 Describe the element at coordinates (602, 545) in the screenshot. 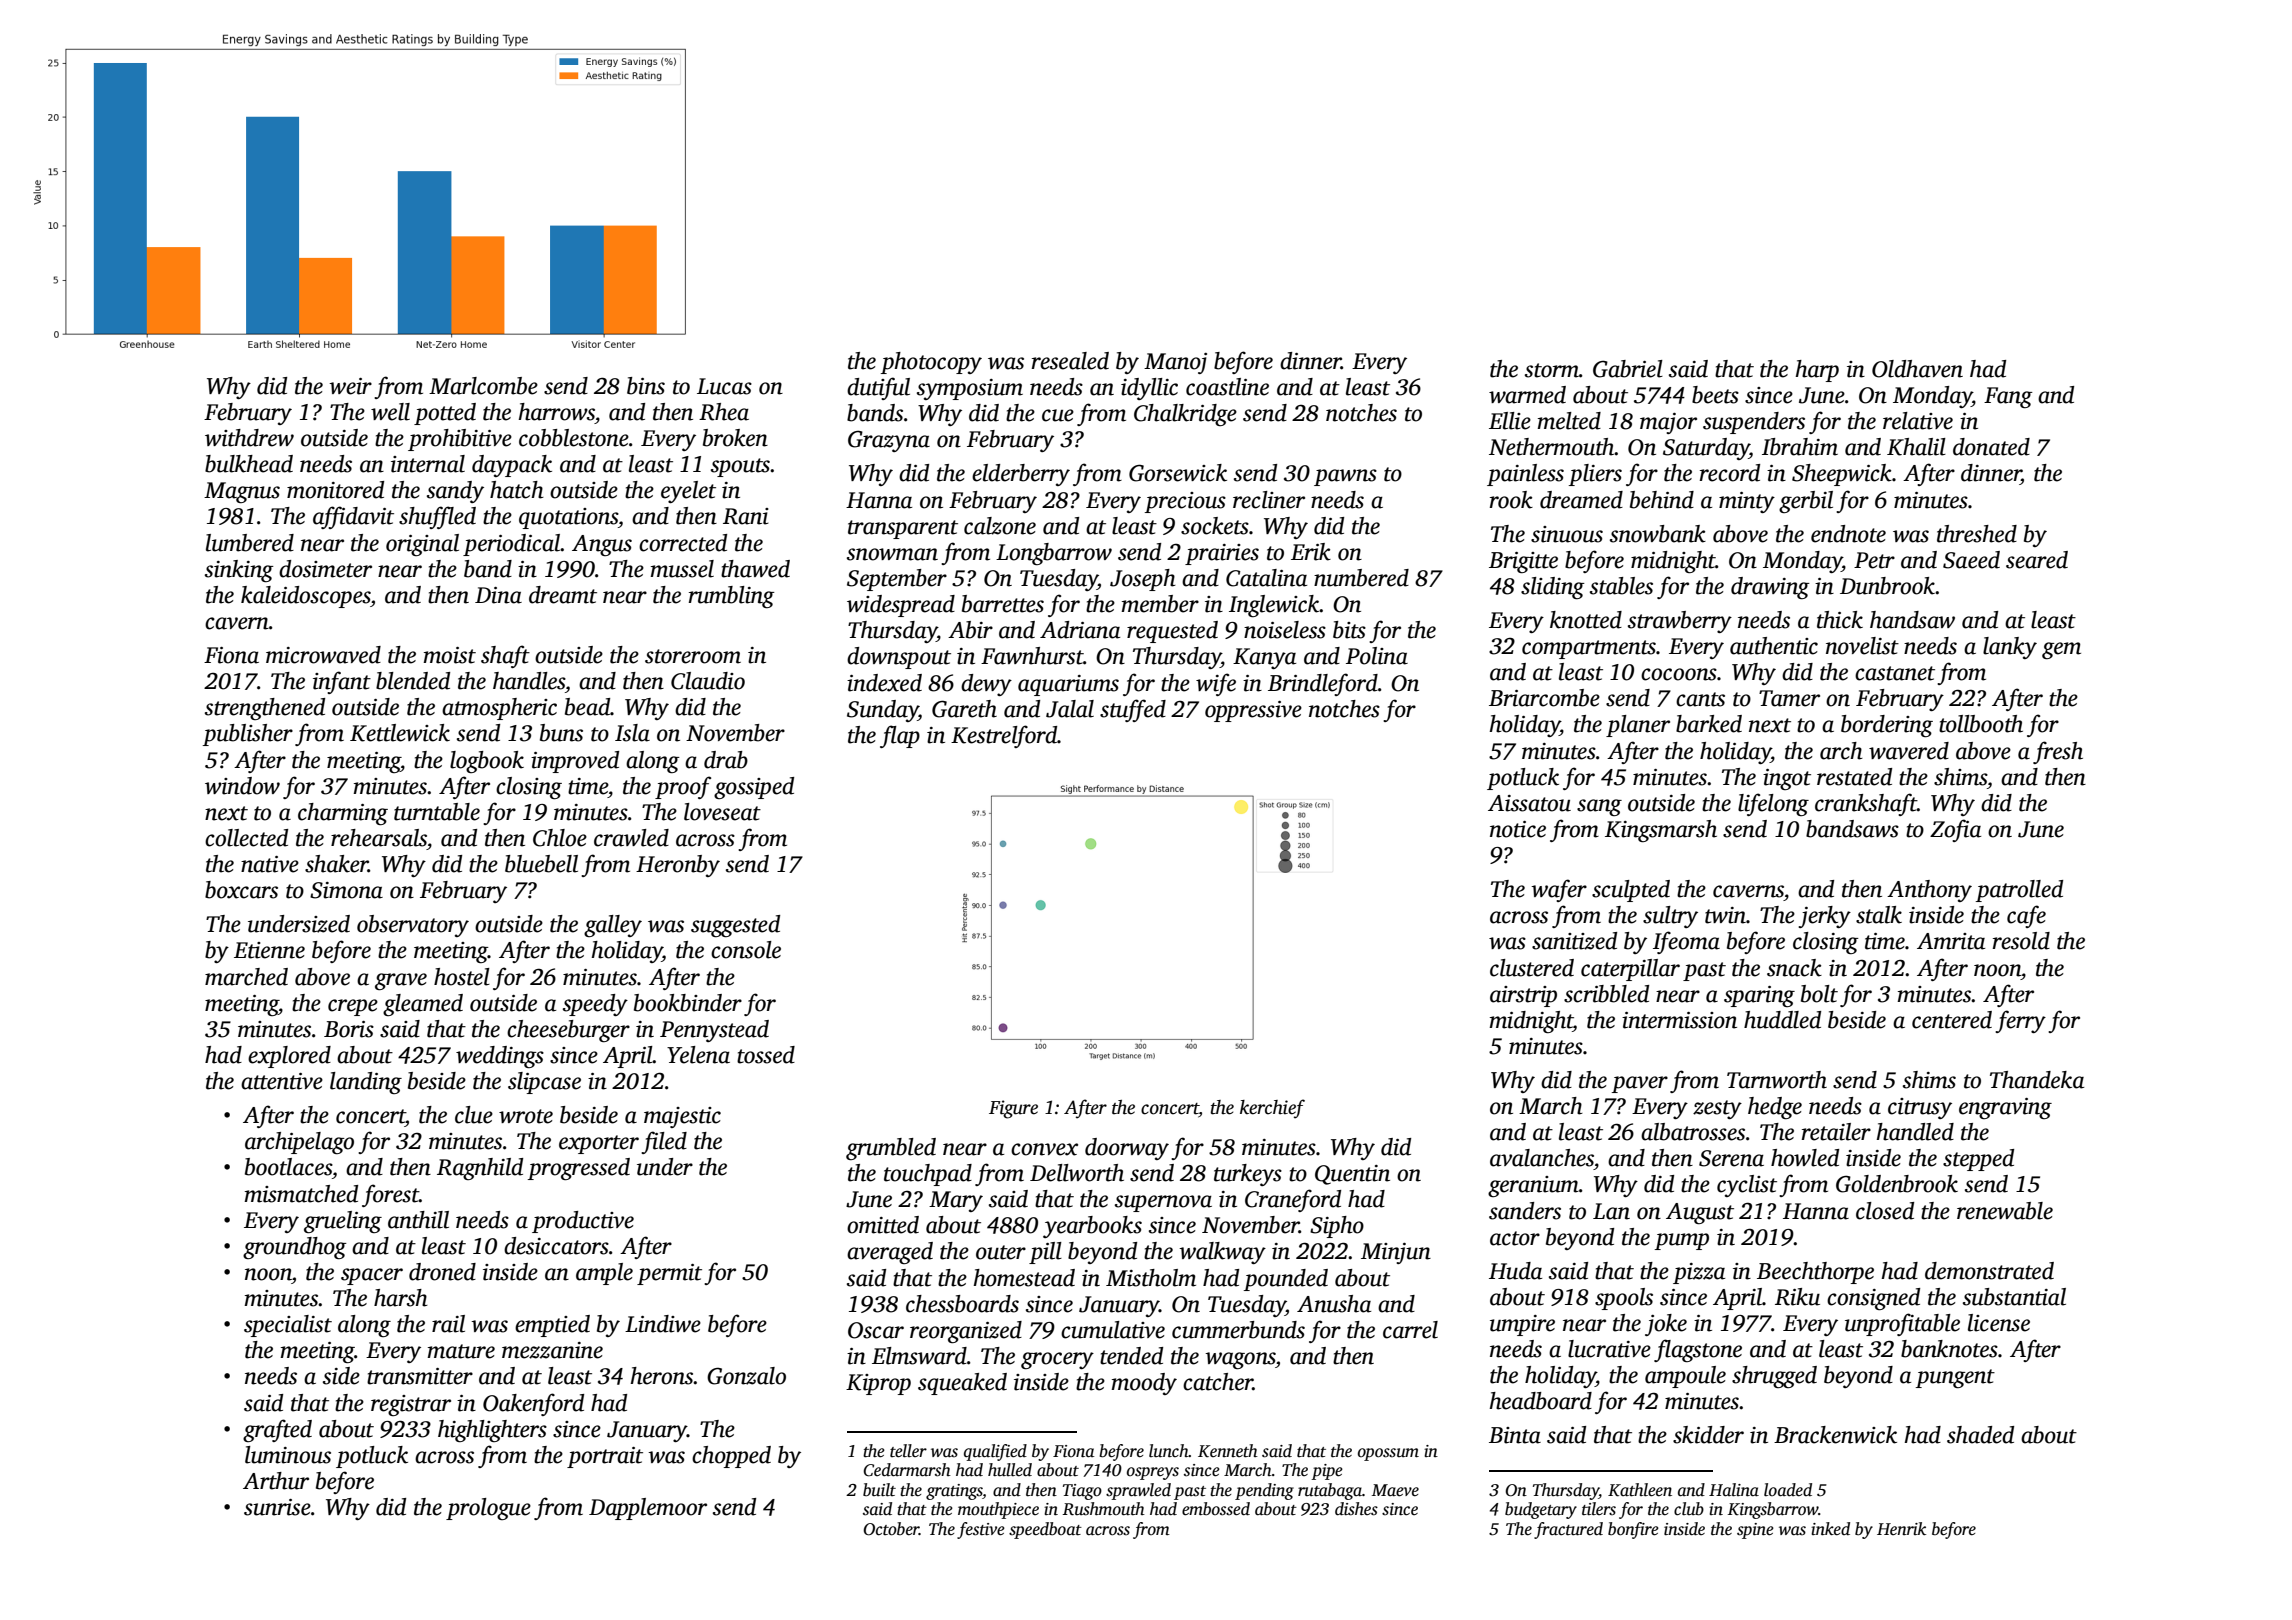

I see `Angus` at that location.
